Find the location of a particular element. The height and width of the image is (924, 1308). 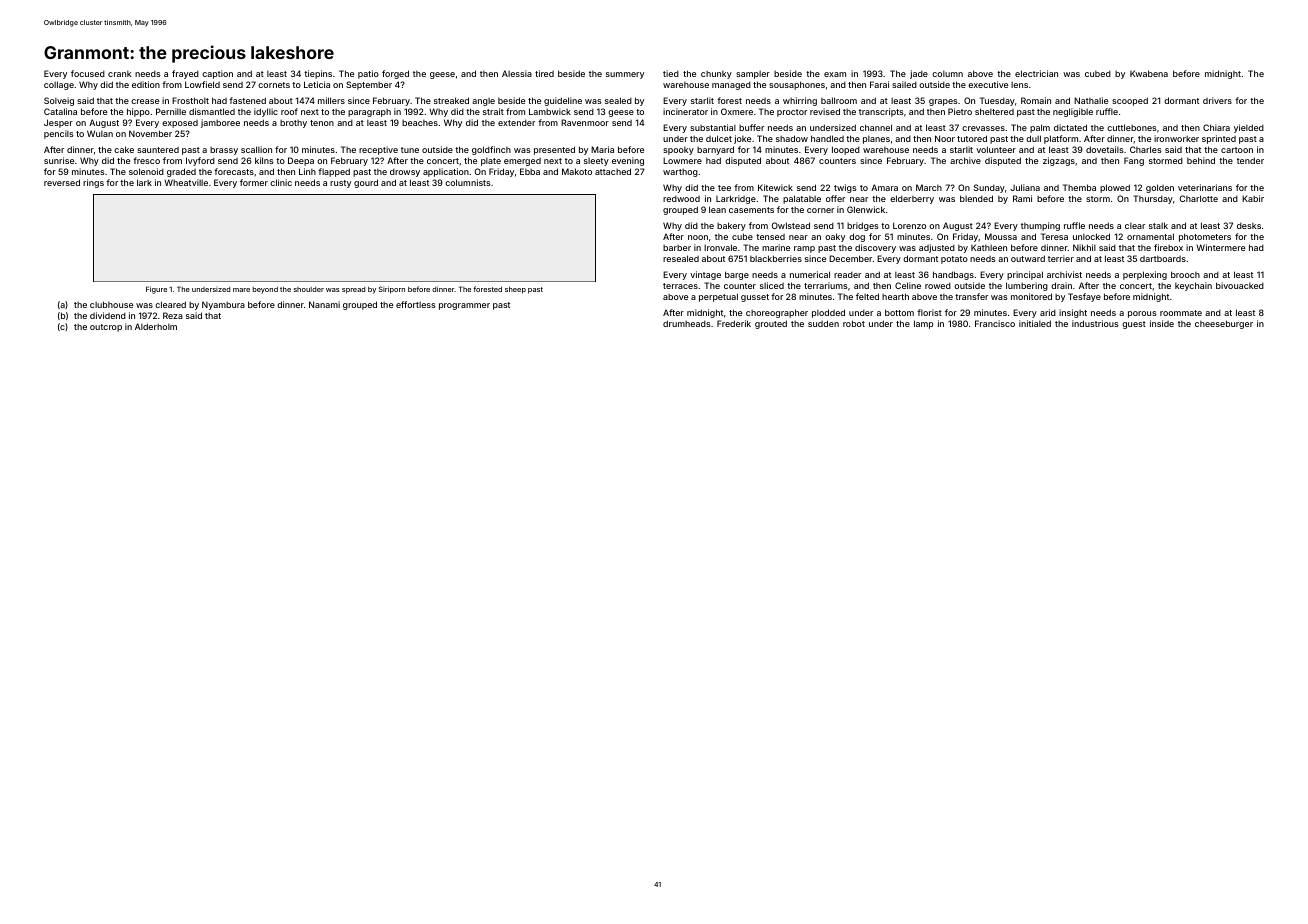

casements is located at coordinates (751, 210).
